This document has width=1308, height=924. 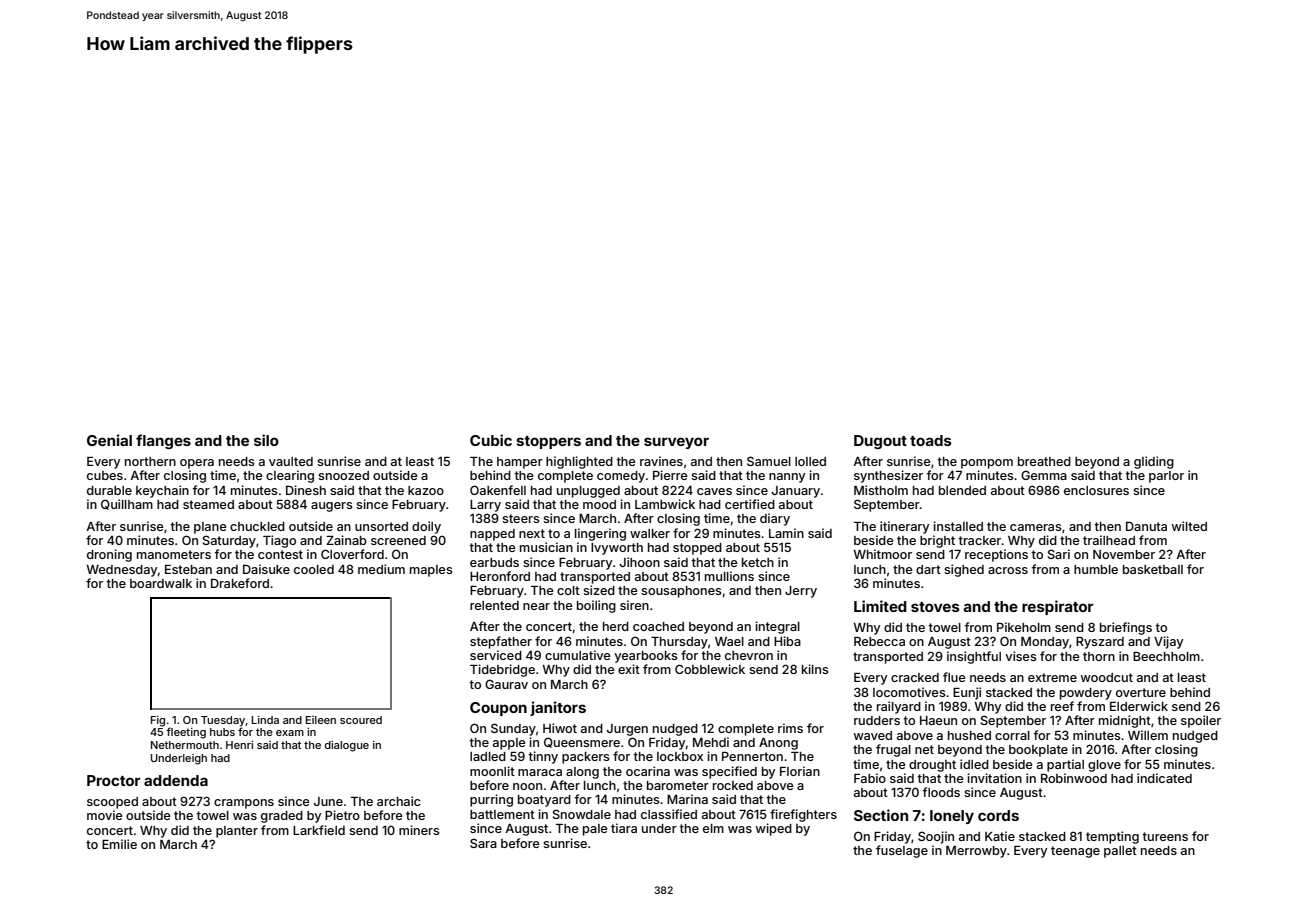 I want to click on pallet, so click(x=1120, y=852).
